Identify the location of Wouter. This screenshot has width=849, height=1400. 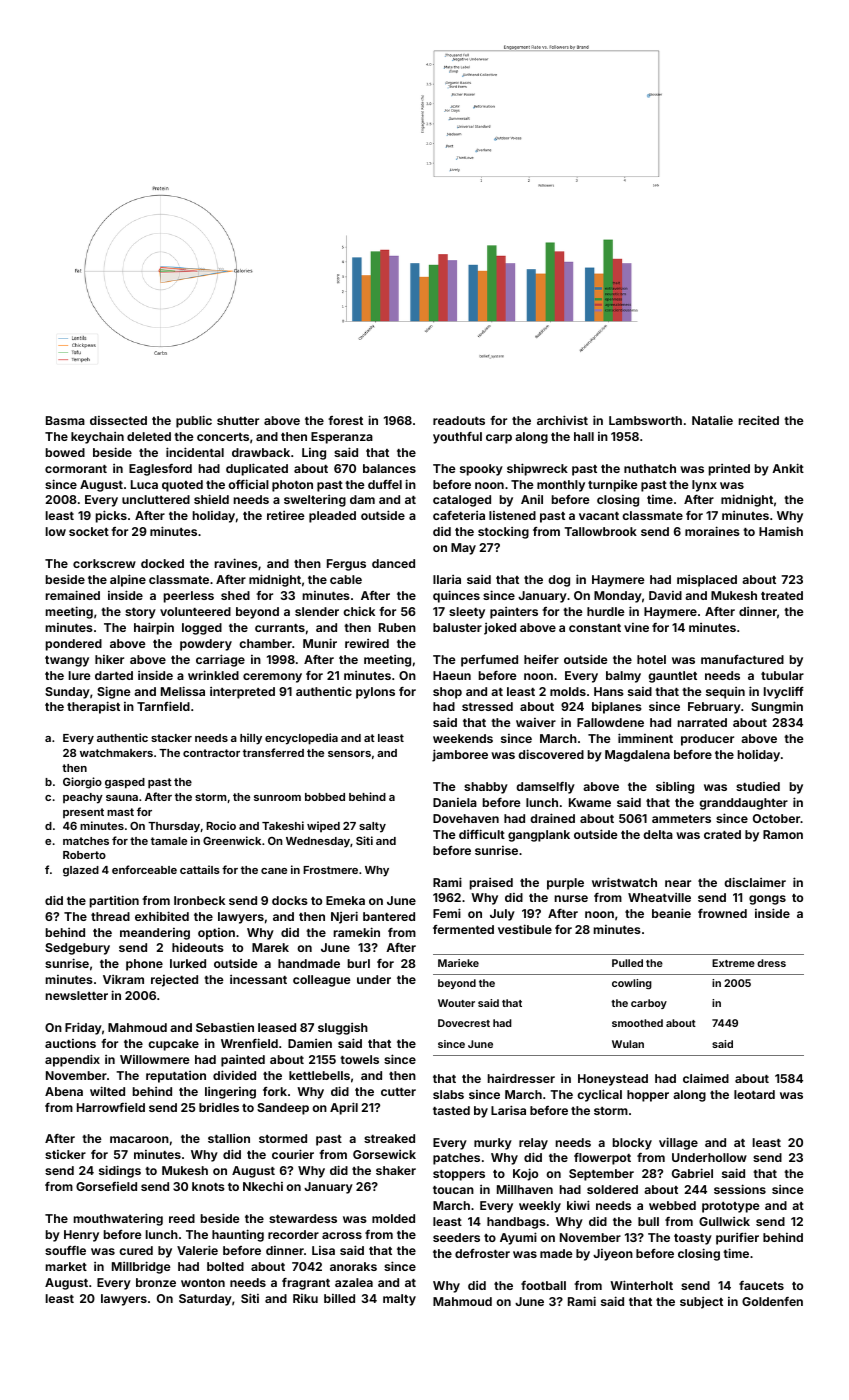
(456, 1003).
